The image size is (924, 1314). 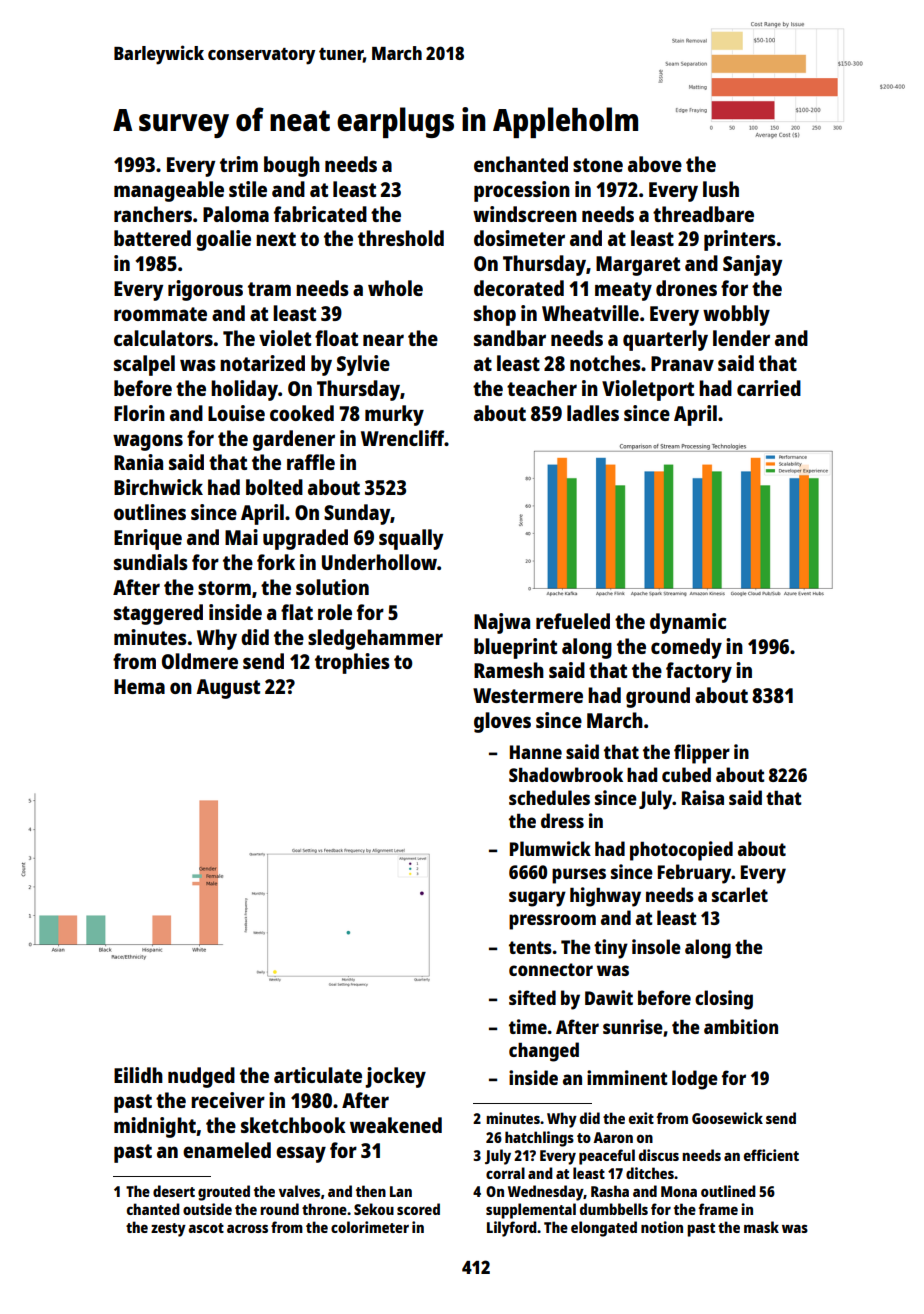 What do you see at coordinates (655, 164) in the screenshot?
I see `above` at bounding box center [655, 164].
